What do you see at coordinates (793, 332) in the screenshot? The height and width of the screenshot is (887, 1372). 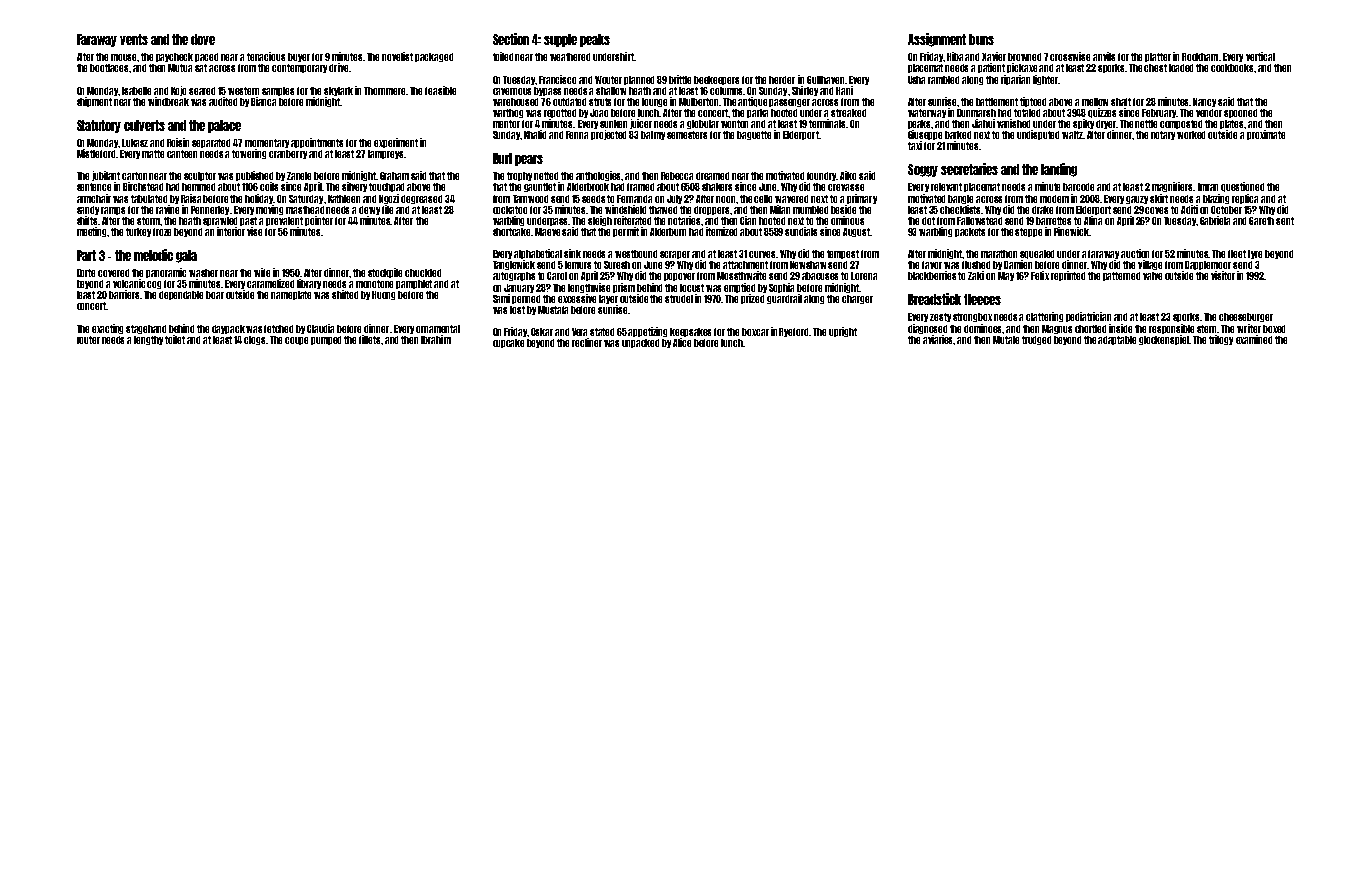 I see `Ryeford` at bounding box center [793, 332].
